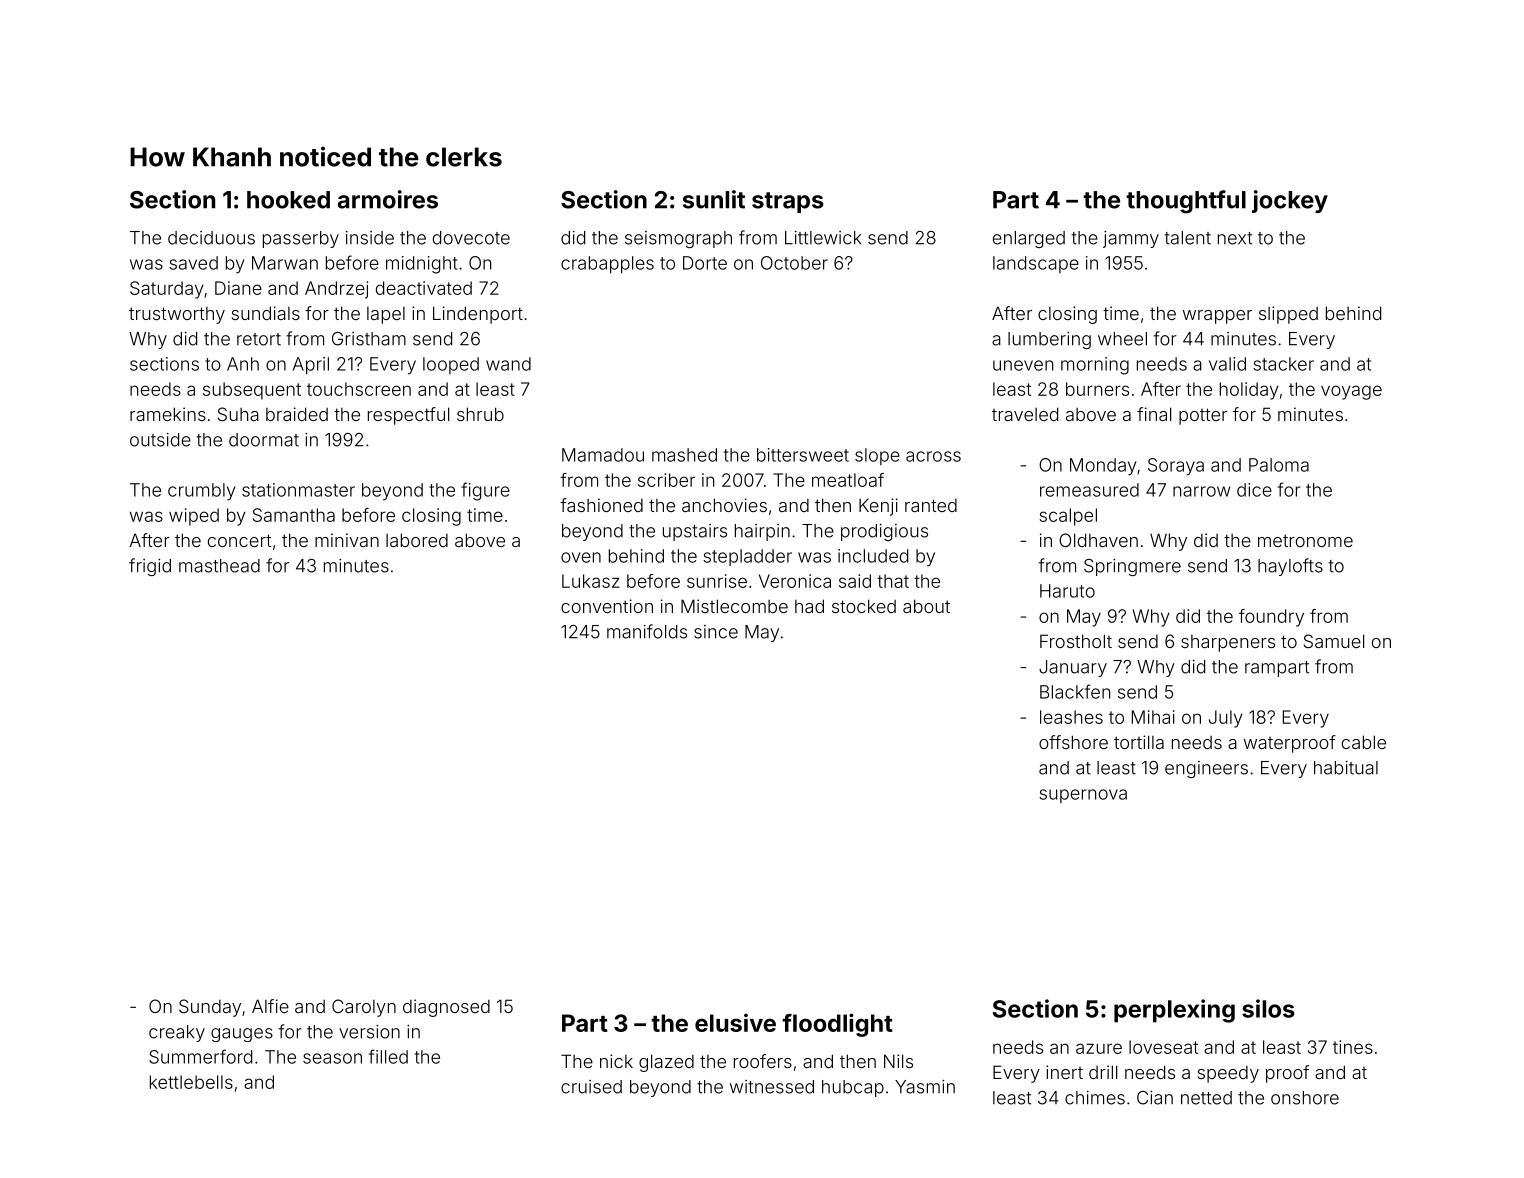 The image size is (1524, 1178). What do you see at coordinates (388, 199) in the document?
I see `armoires` at bounding box center [388, 199].
